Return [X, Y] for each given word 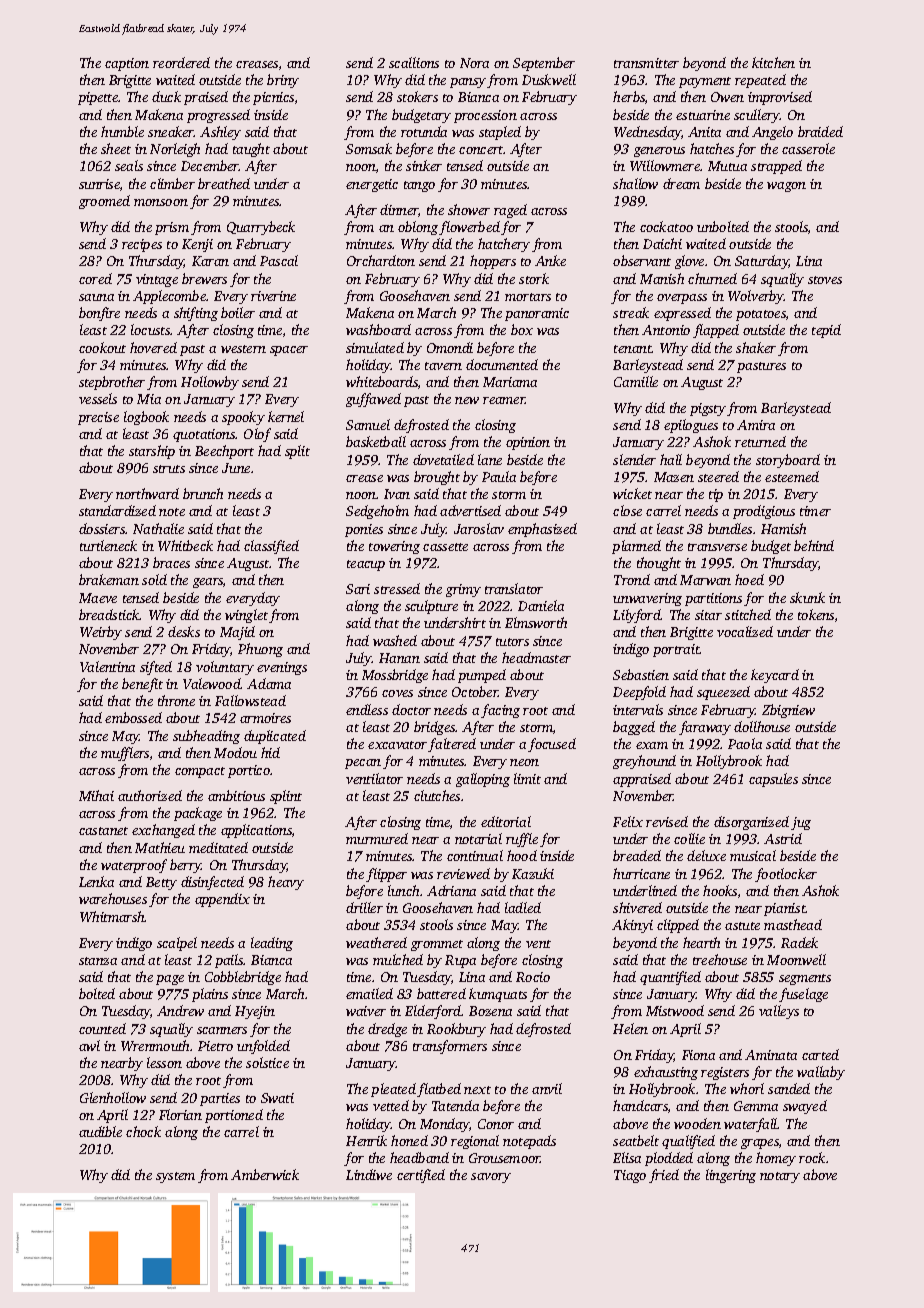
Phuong [260, 650]
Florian [180, 1114]
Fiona [698, 1055]
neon [524, 762]
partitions [713, 599]
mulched [398, 959]
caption [127, 64]
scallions [414, 62]
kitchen [773, 62]
